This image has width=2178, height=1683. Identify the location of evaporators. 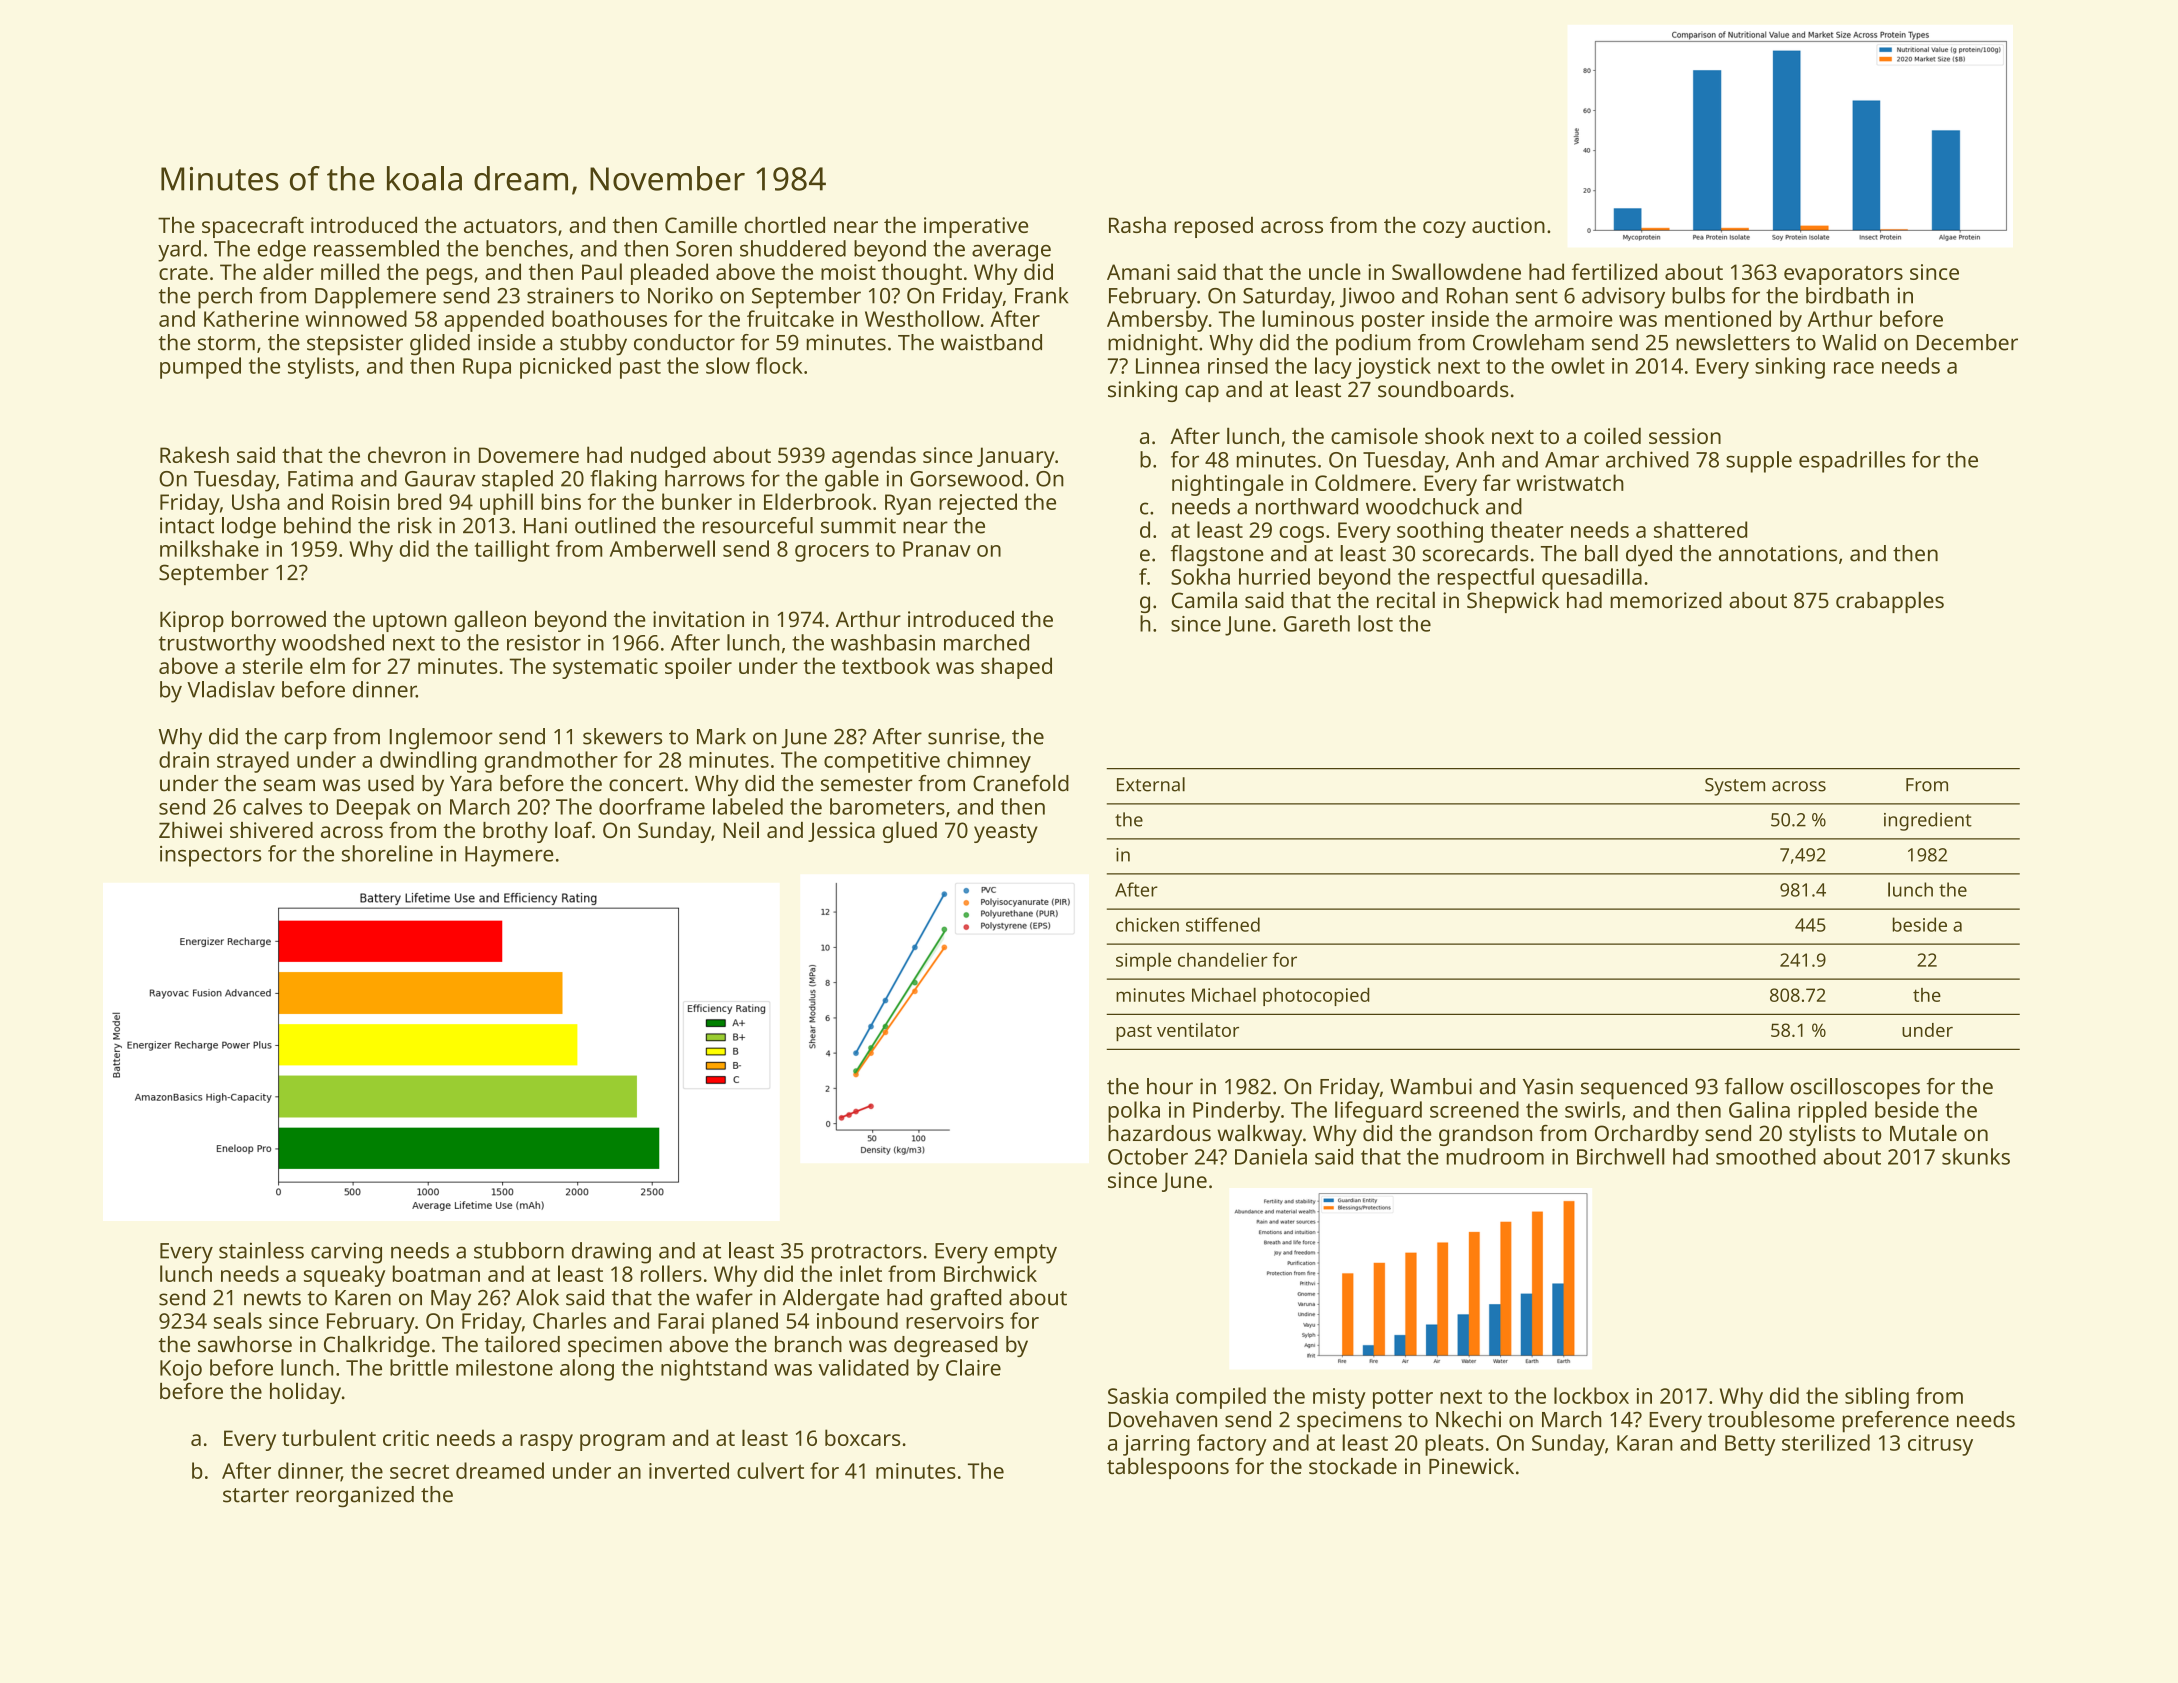
(1843, 275).
